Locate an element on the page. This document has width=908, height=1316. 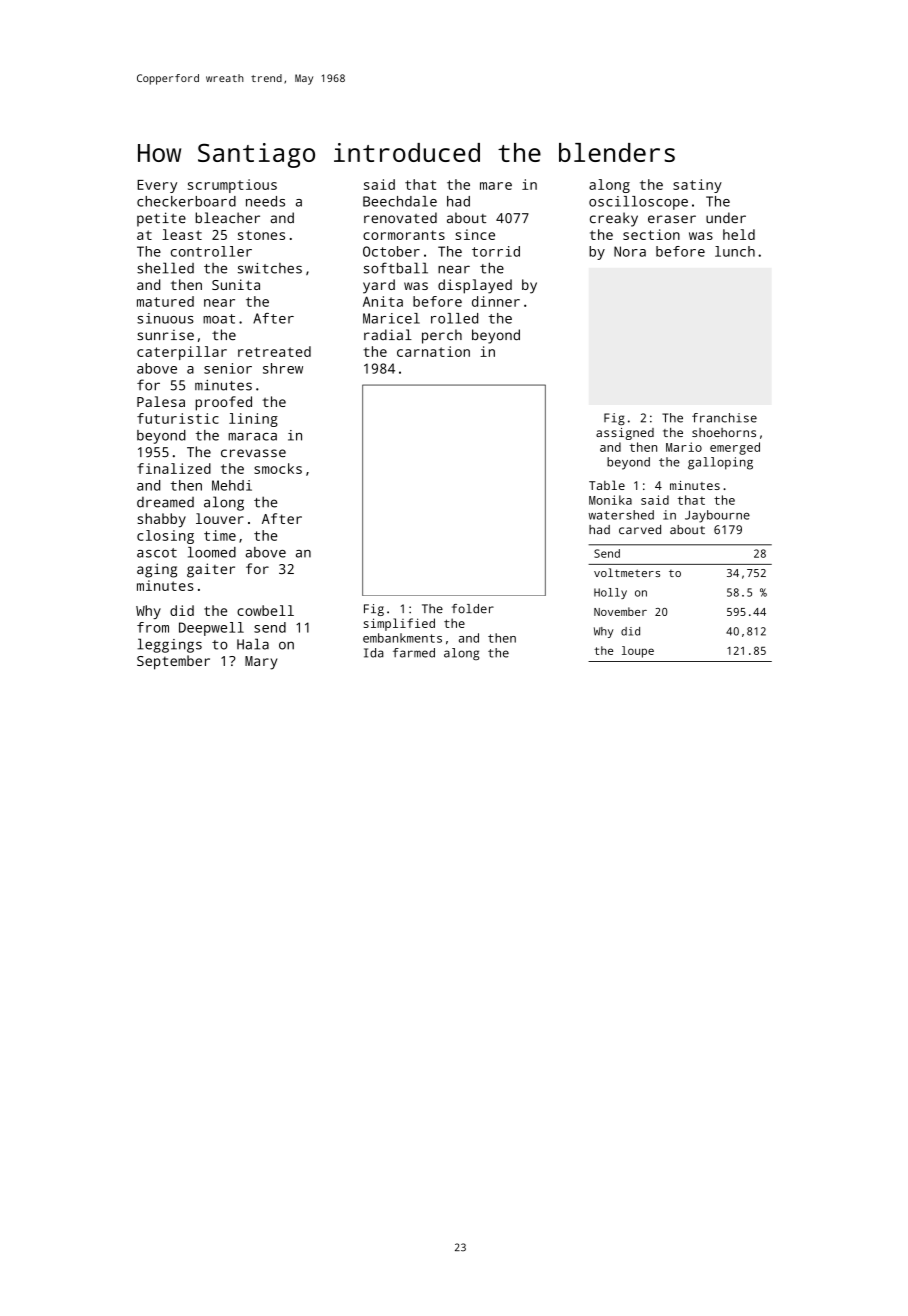
franchise is located at coordinates (724, 418).
